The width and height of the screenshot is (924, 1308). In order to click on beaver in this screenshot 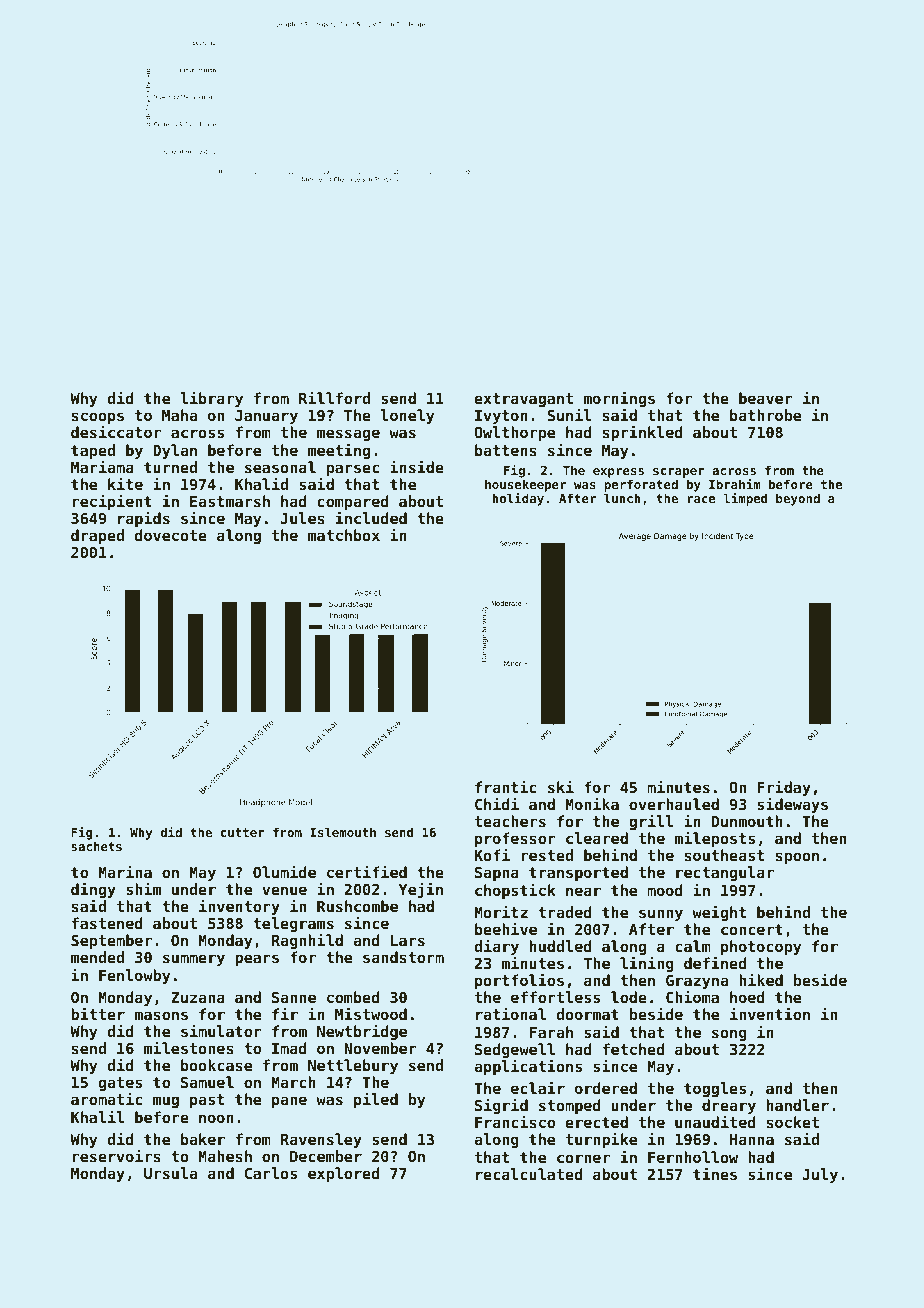, I will do `click(766, 398)`.
